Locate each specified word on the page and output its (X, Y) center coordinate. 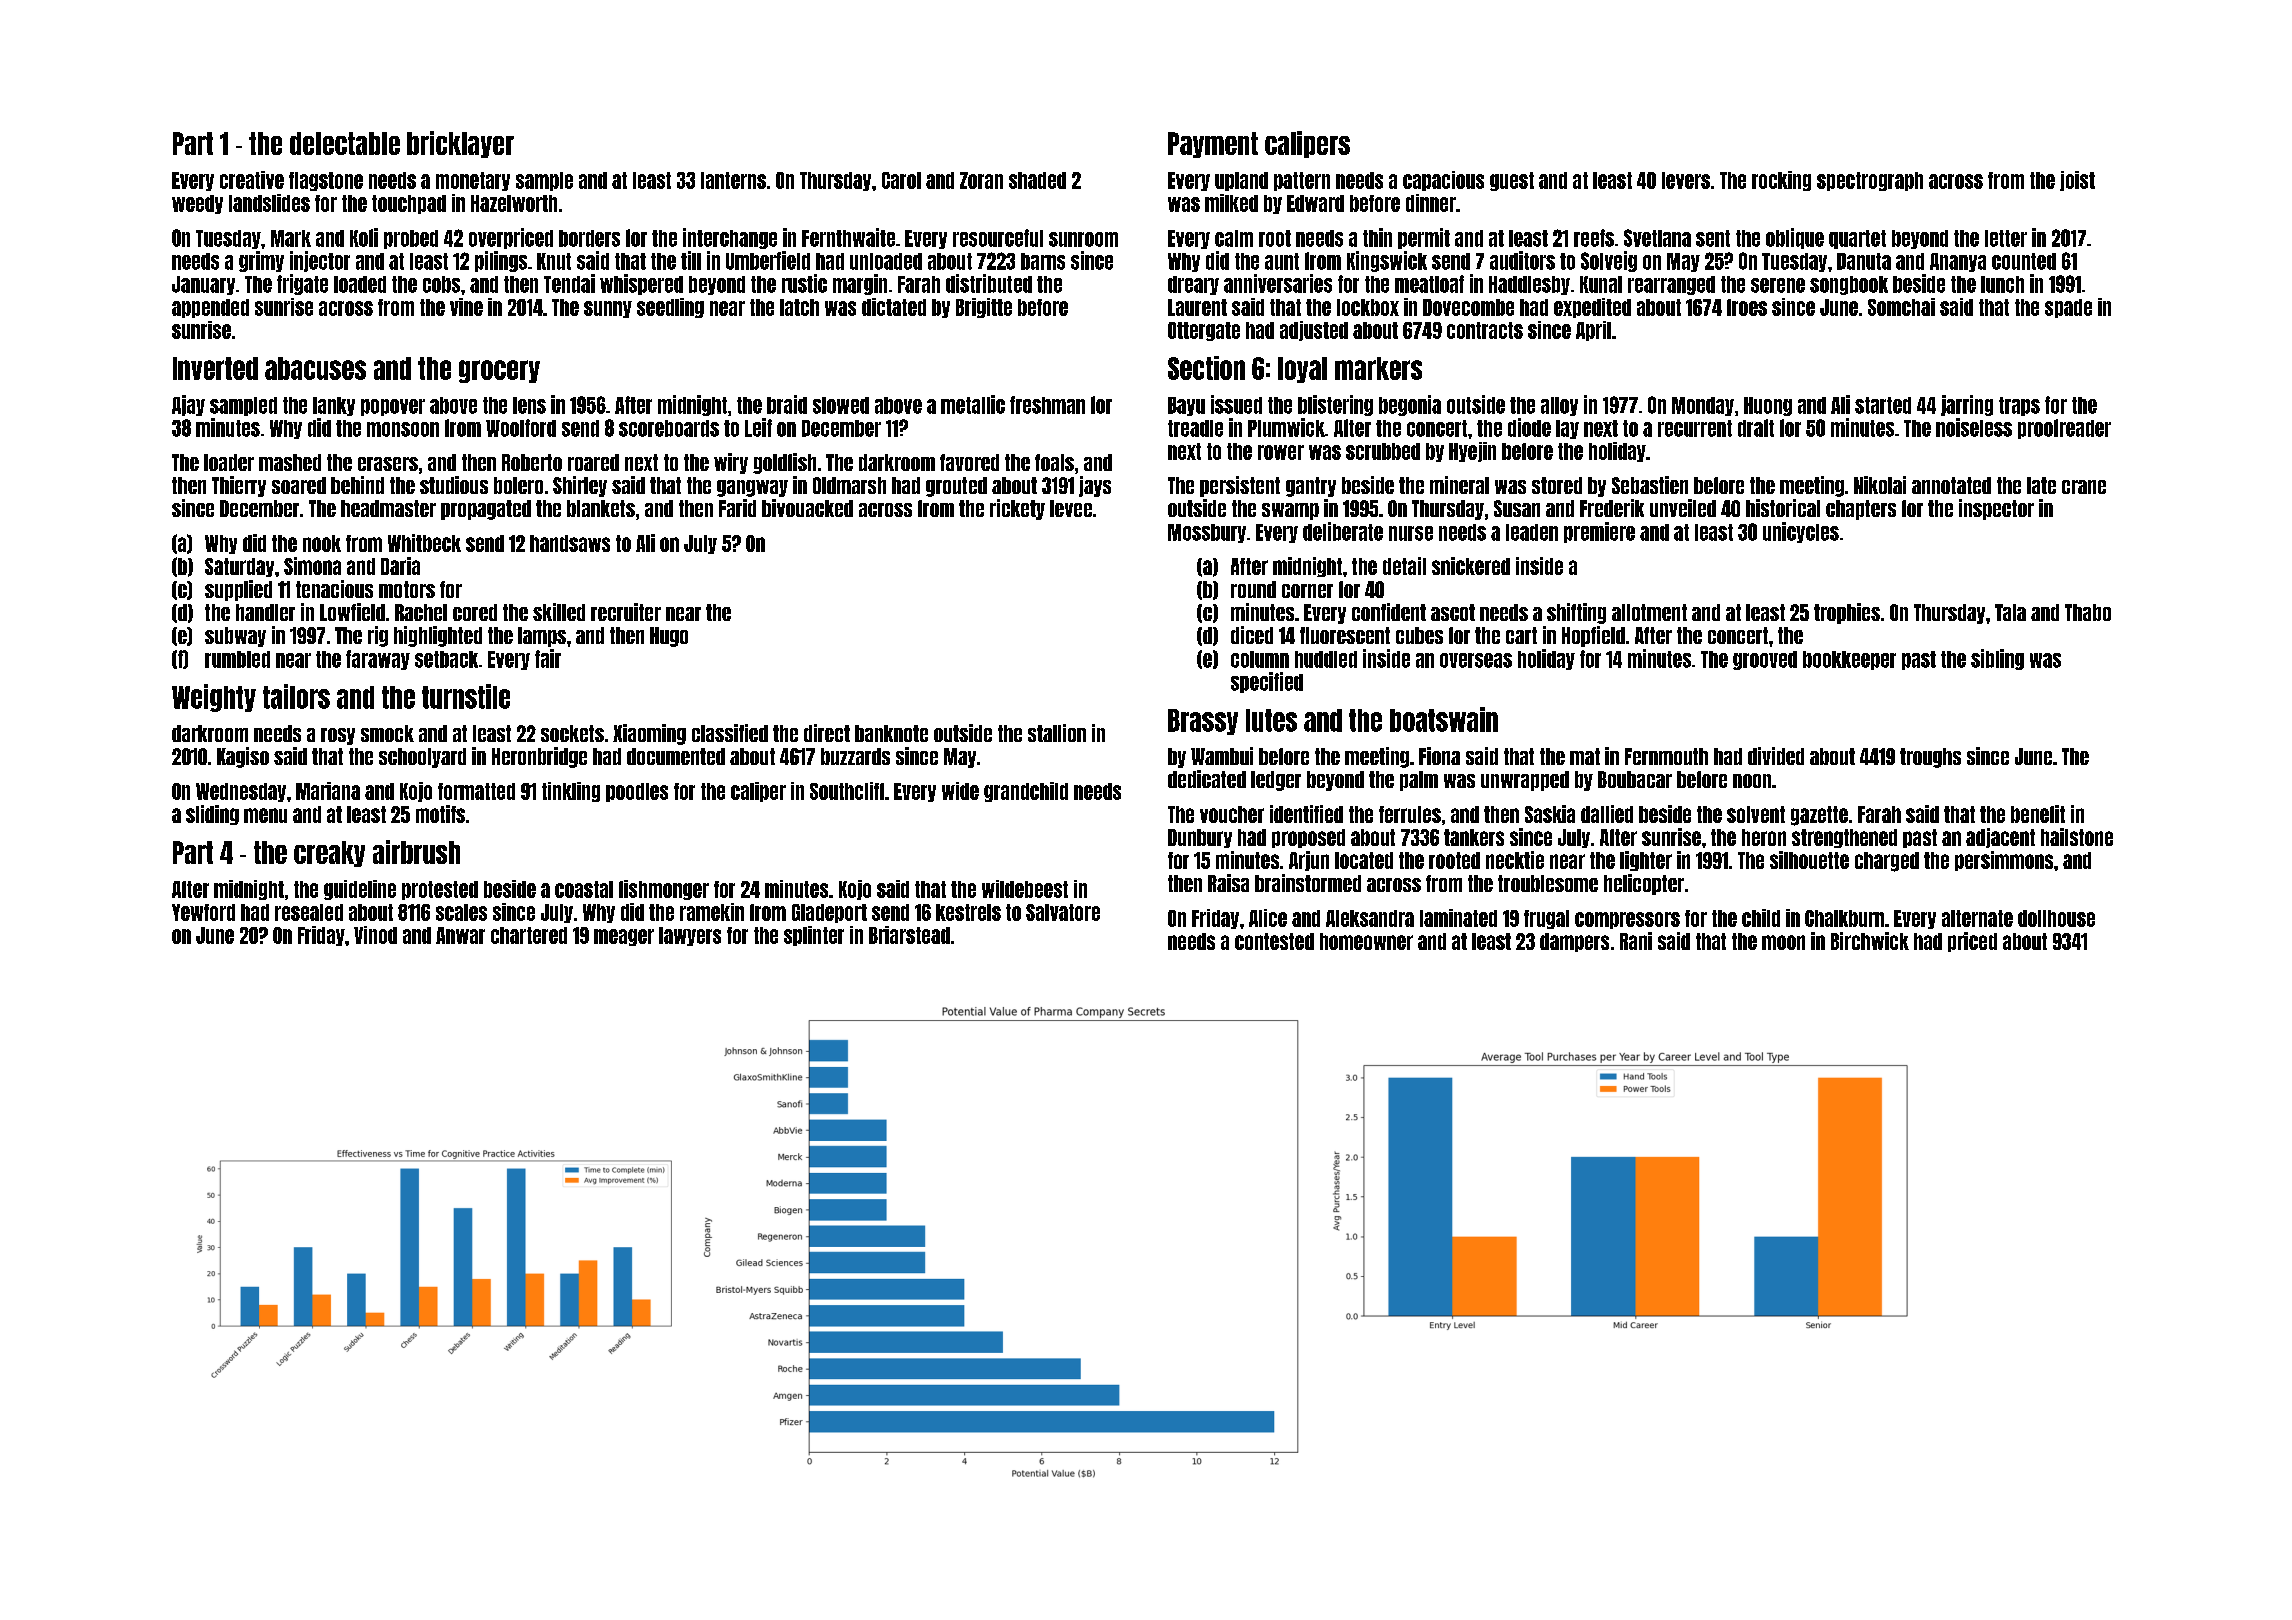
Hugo (669, 637)
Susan (1517, 508)
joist (2077, 181)
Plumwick (1286, 427)
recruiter (626, 612)
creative (252, 180)
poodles (637, 792)
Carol (901, 180)
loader (229, 462)
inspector (1996, 509)
